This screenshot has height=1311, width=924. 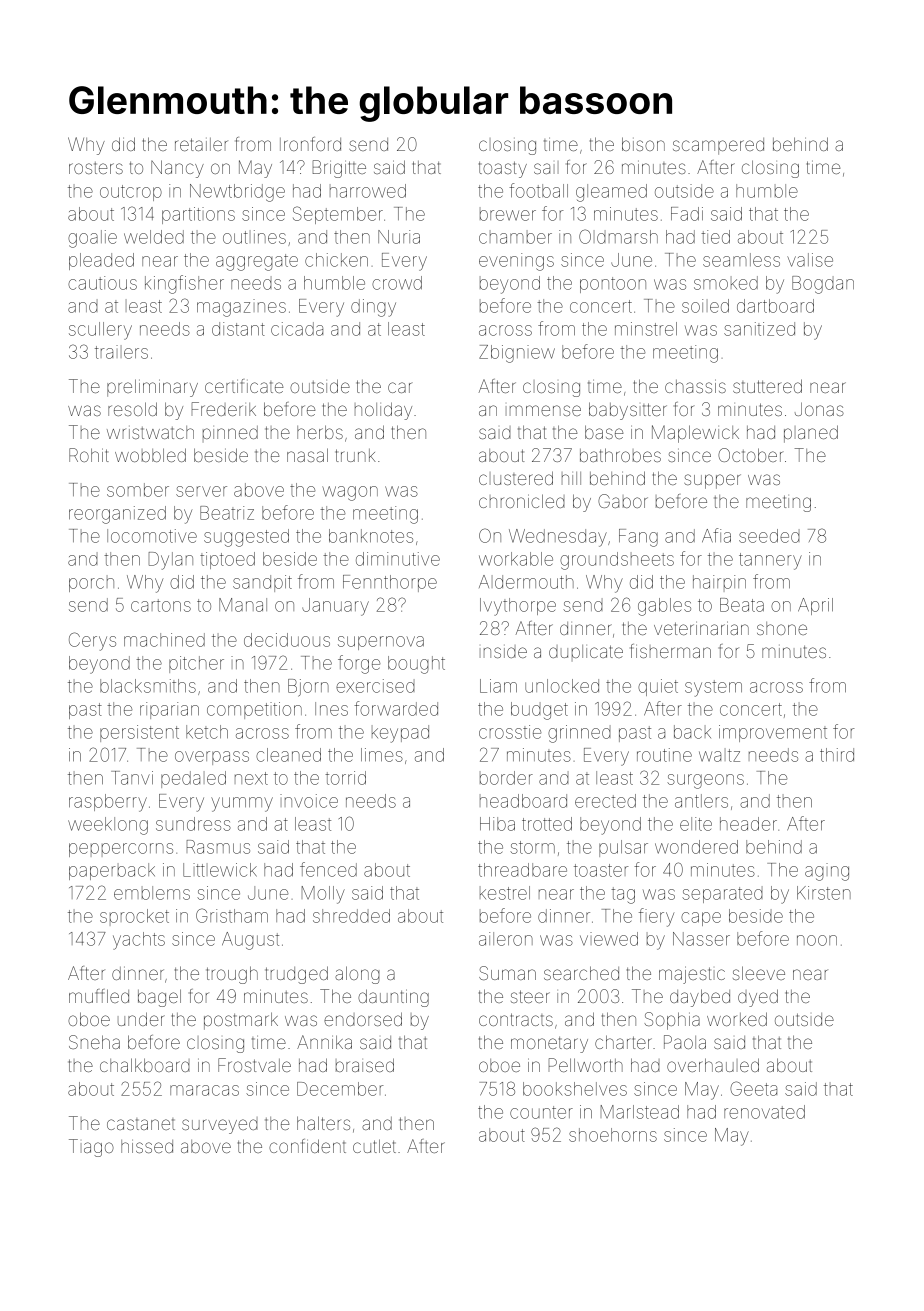 I want to click on yachts, so click(x=139, y=941).
